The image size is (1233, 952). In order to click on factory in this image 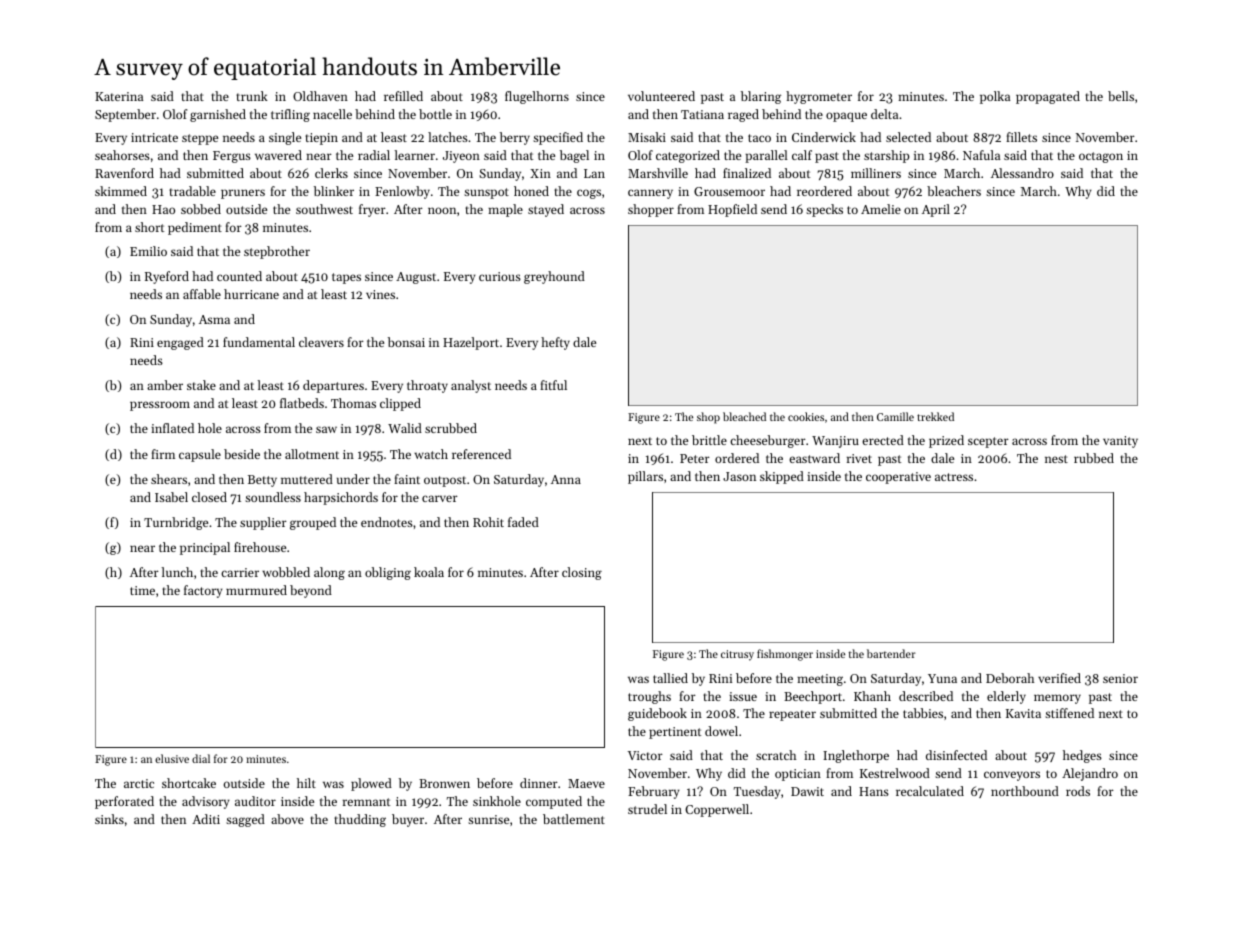, I will do `click(203, 591)`.
